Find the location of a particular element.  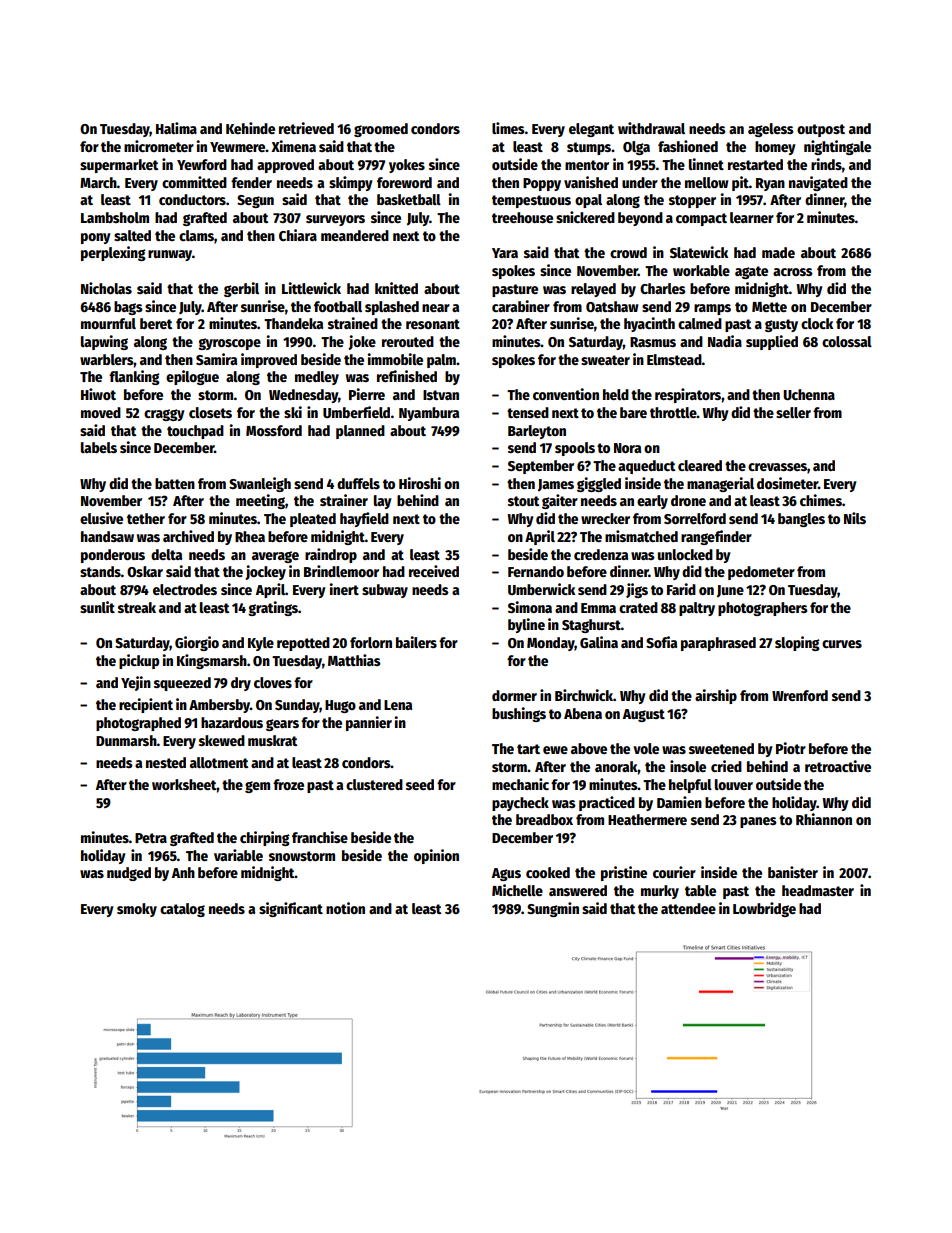

Kehinde is located at coordinates (250, 128).
